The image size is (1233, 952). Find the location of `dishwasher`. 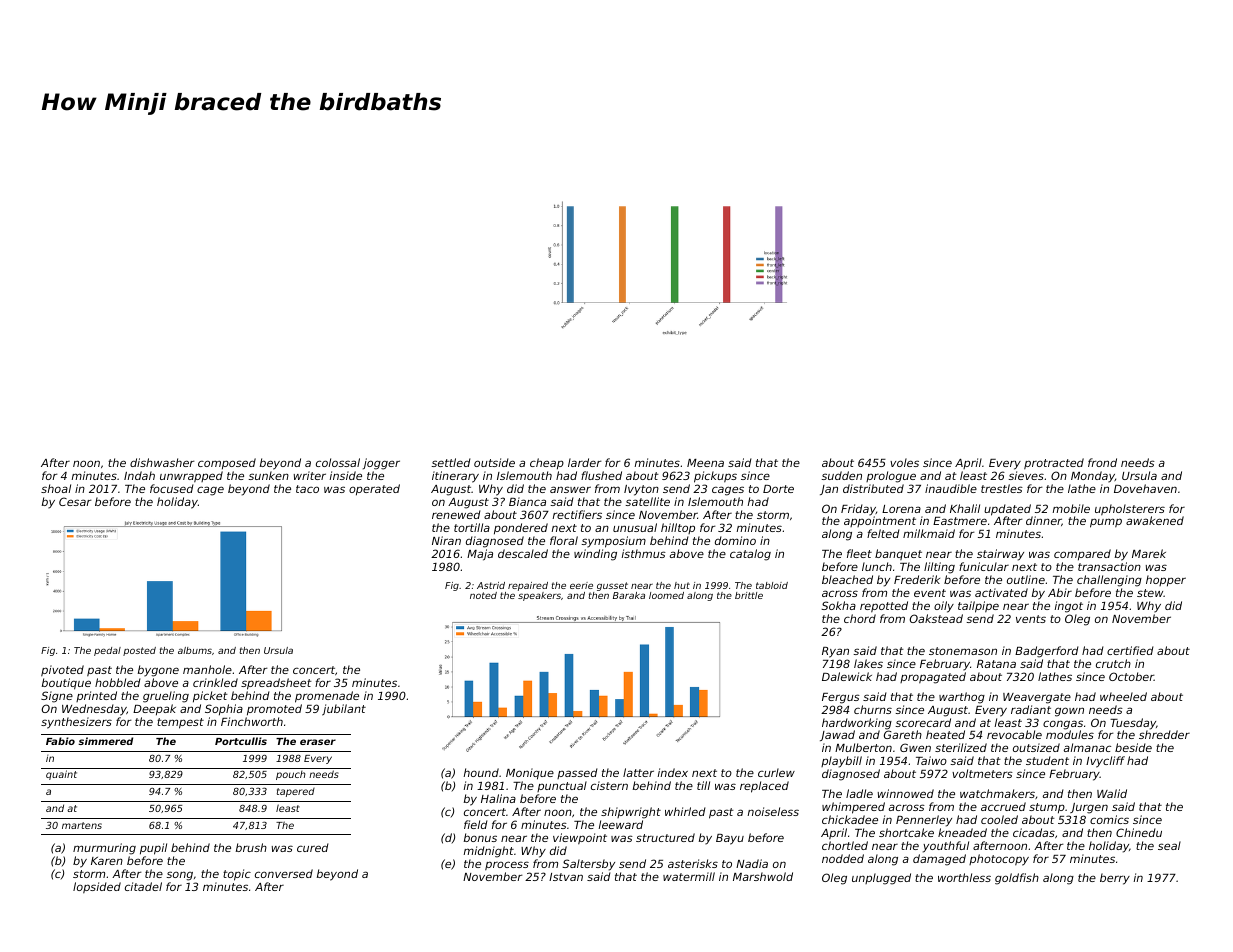

dishwasher is located at coordinates (162, 462).
